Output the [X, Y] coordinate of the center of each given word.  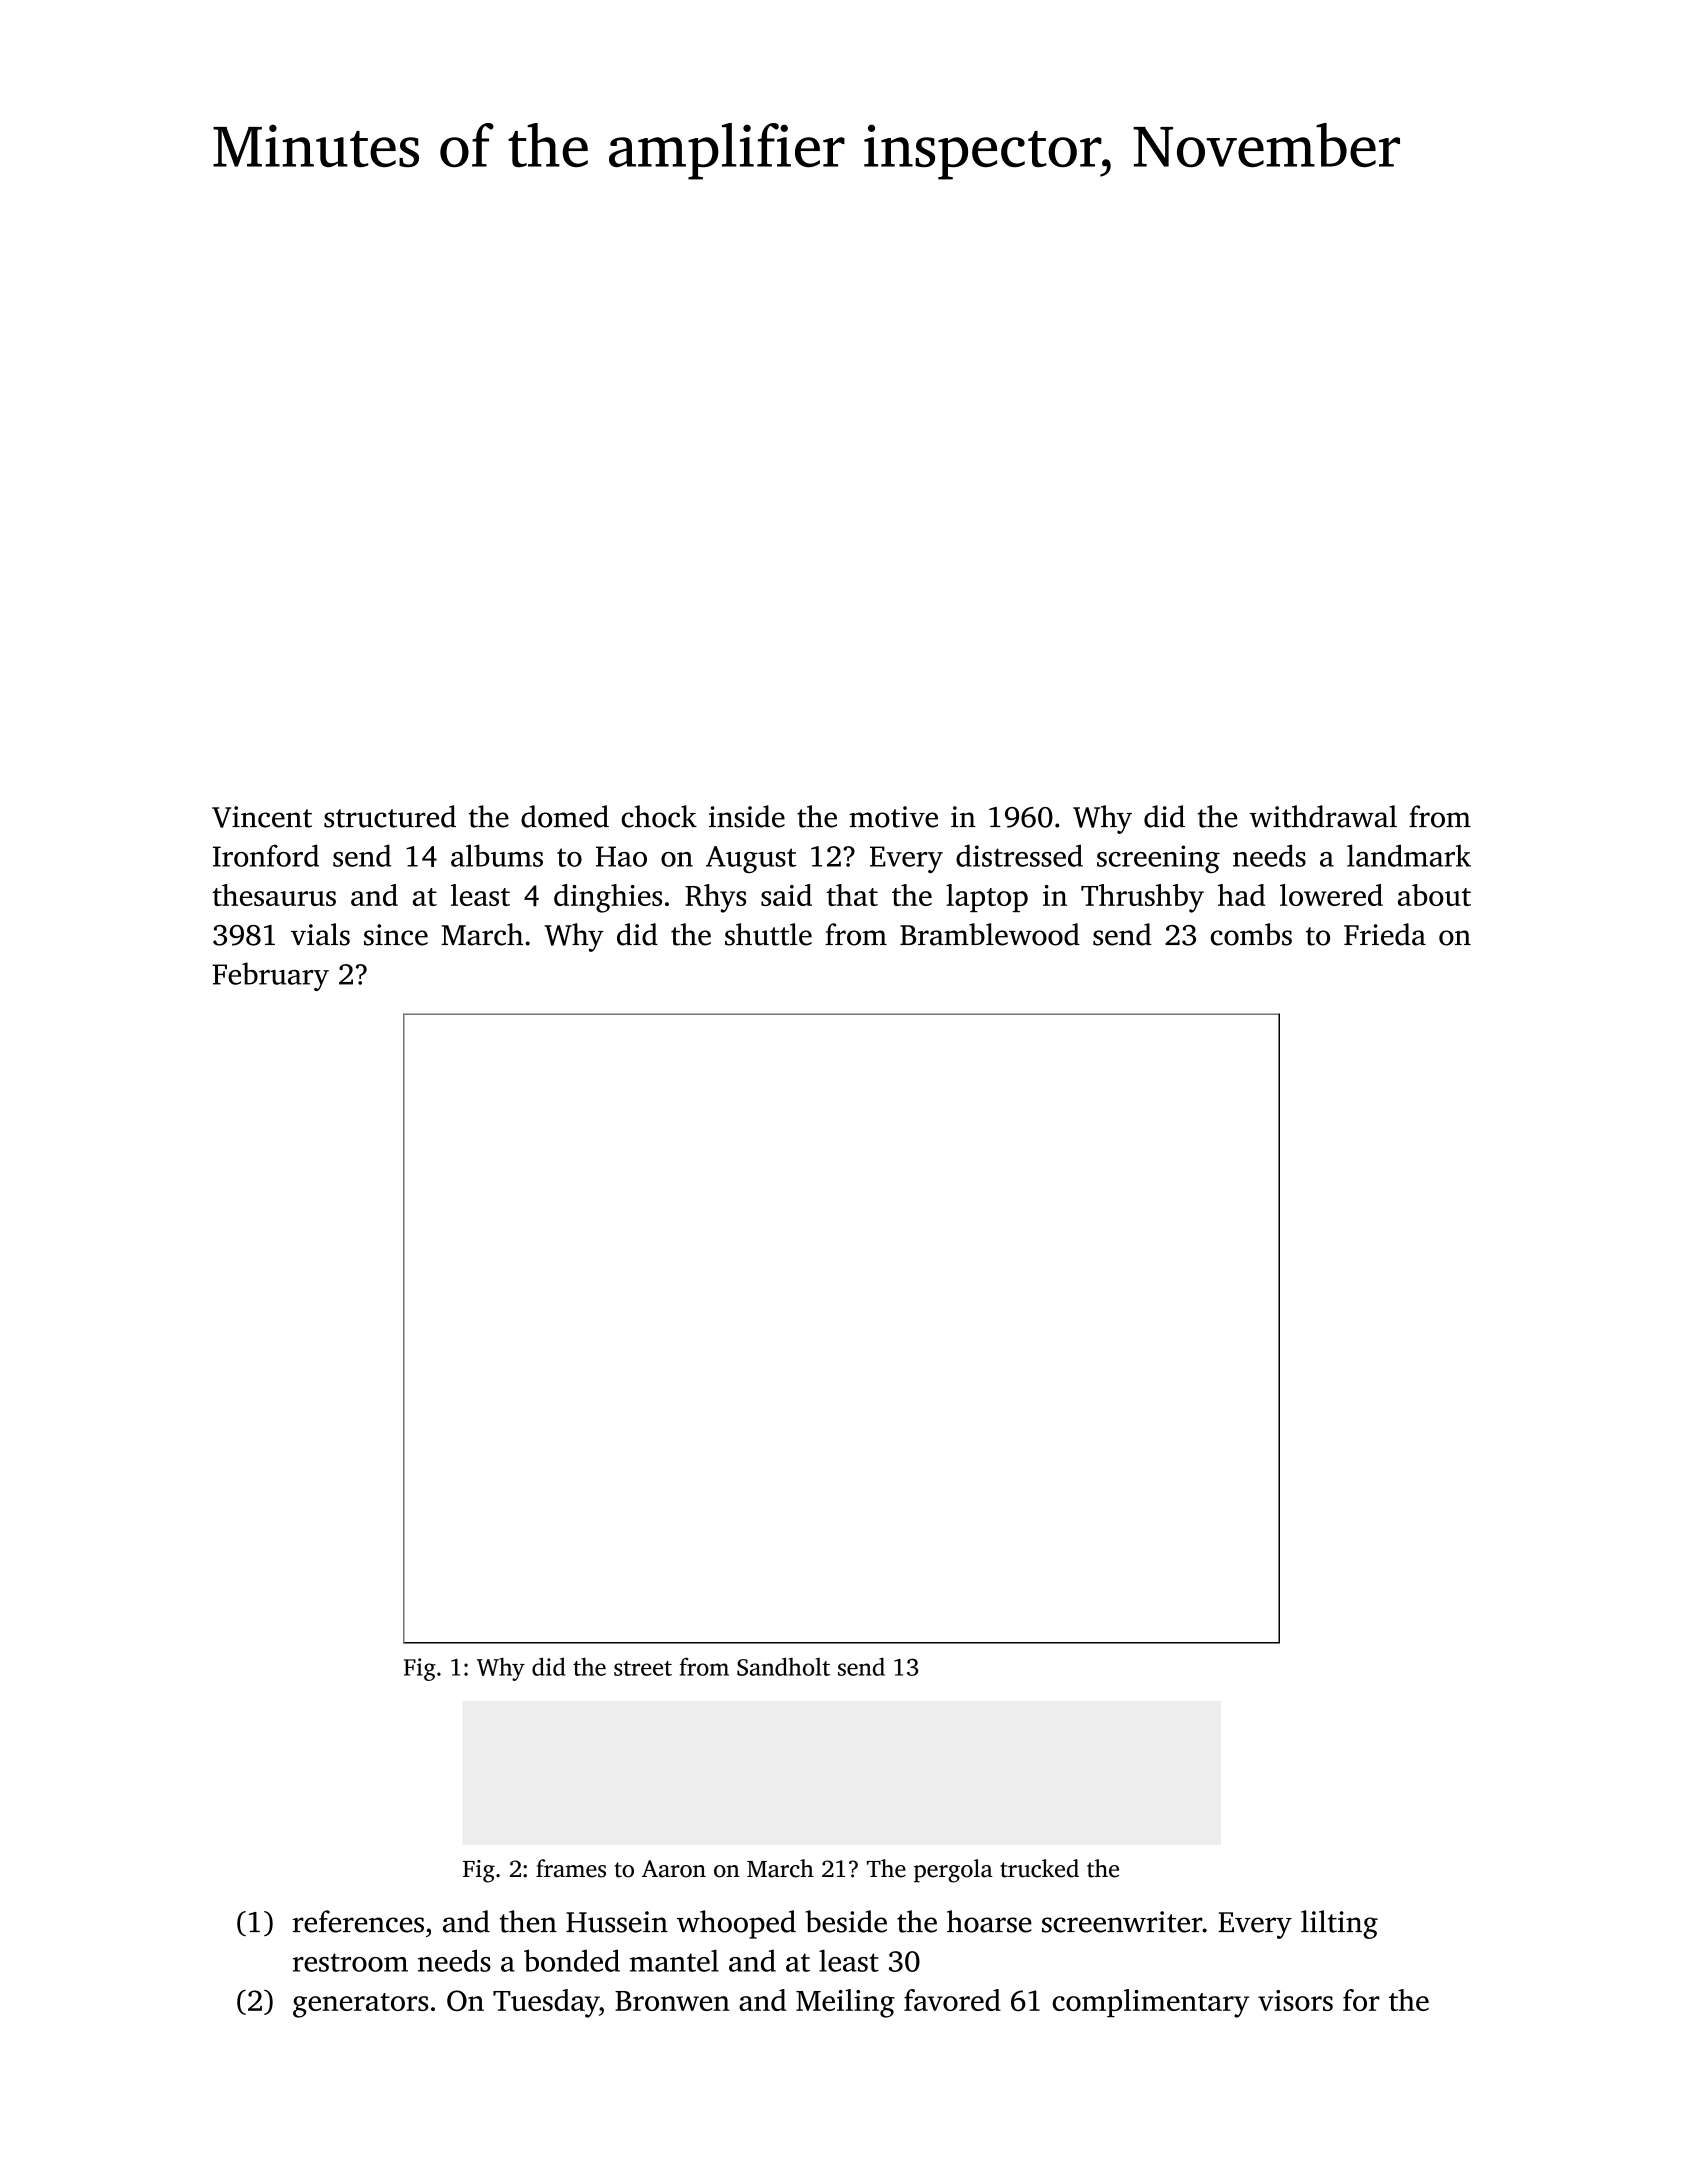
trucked [1039, 1868]
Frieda [1385, 934]
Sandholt [783, 1666]
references [358, 1921]
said [786, 895]
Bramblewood [990, 934]
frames [571, 1868]
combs [1251, 934]
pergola [953, 1871]
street [643, 1668]
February [270, 976]
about [1434, 895]
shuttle [768, 934]
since [396, 935]
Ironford [266, 855]
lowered [1331, 895]
